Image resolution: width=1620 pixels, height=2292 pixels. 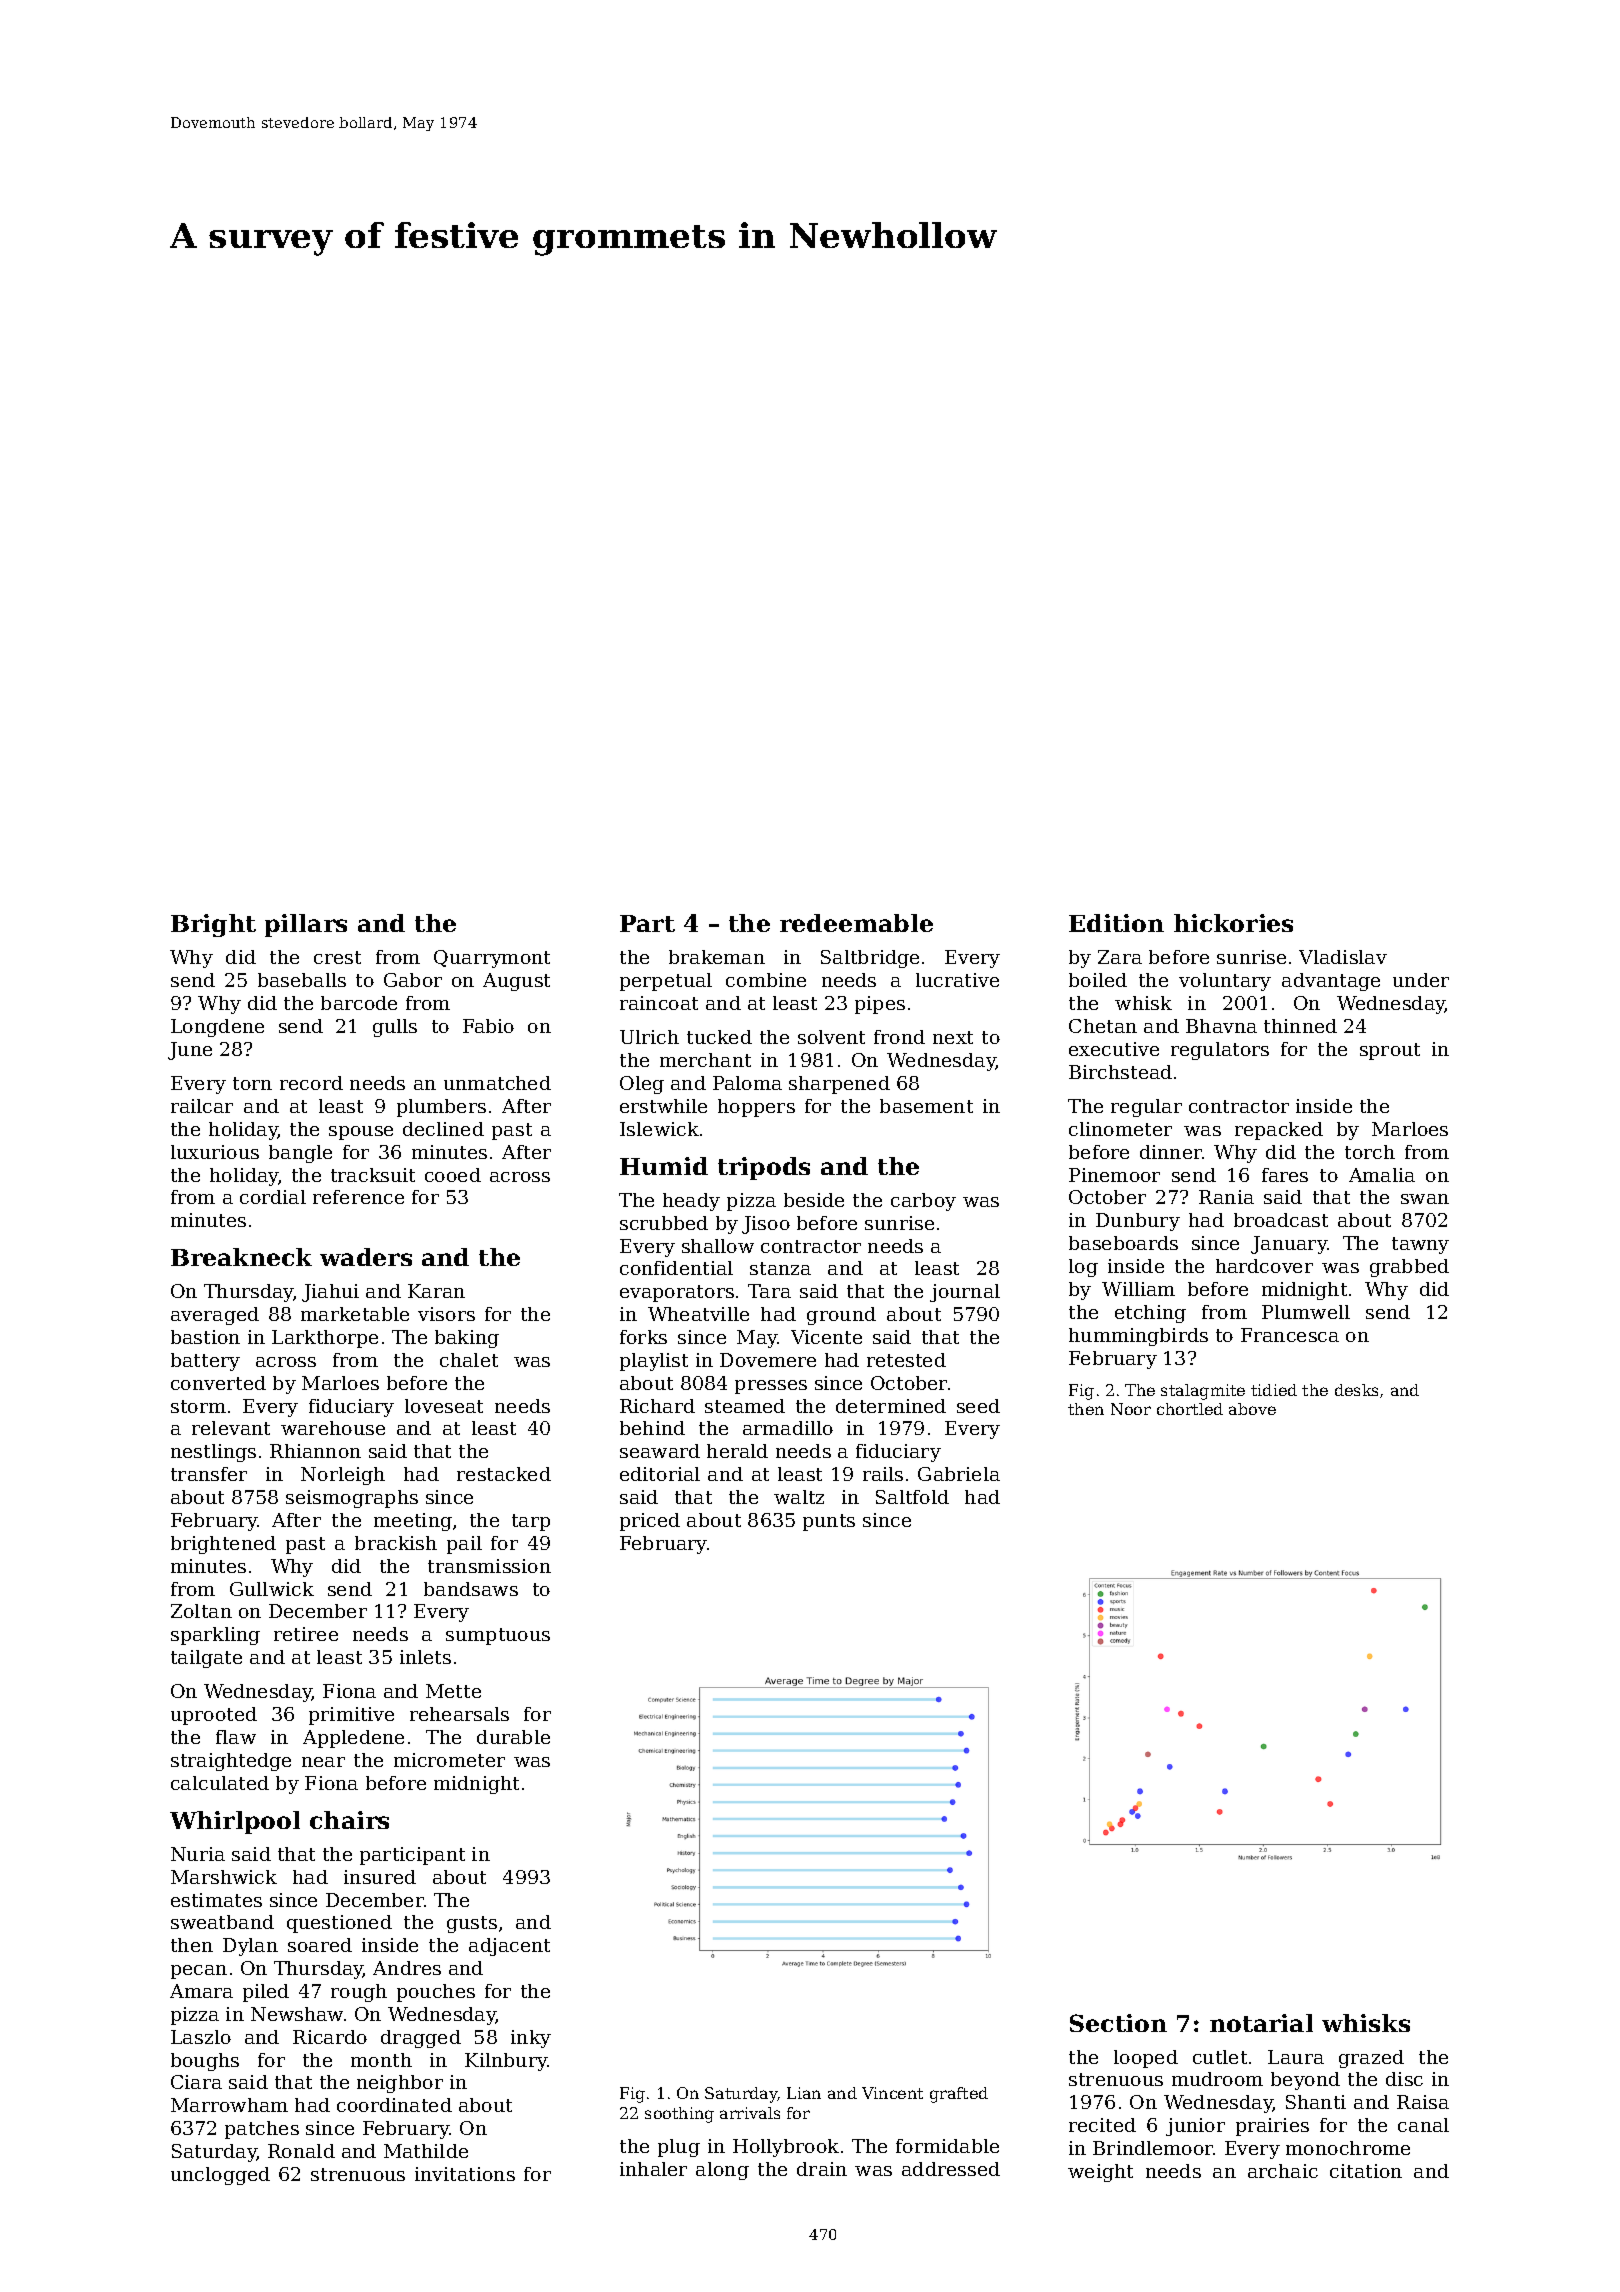 What do you see at coordinates (892, 2093) in the screenshot?
I see `Vincent` at bounding box center [892, 2093].
